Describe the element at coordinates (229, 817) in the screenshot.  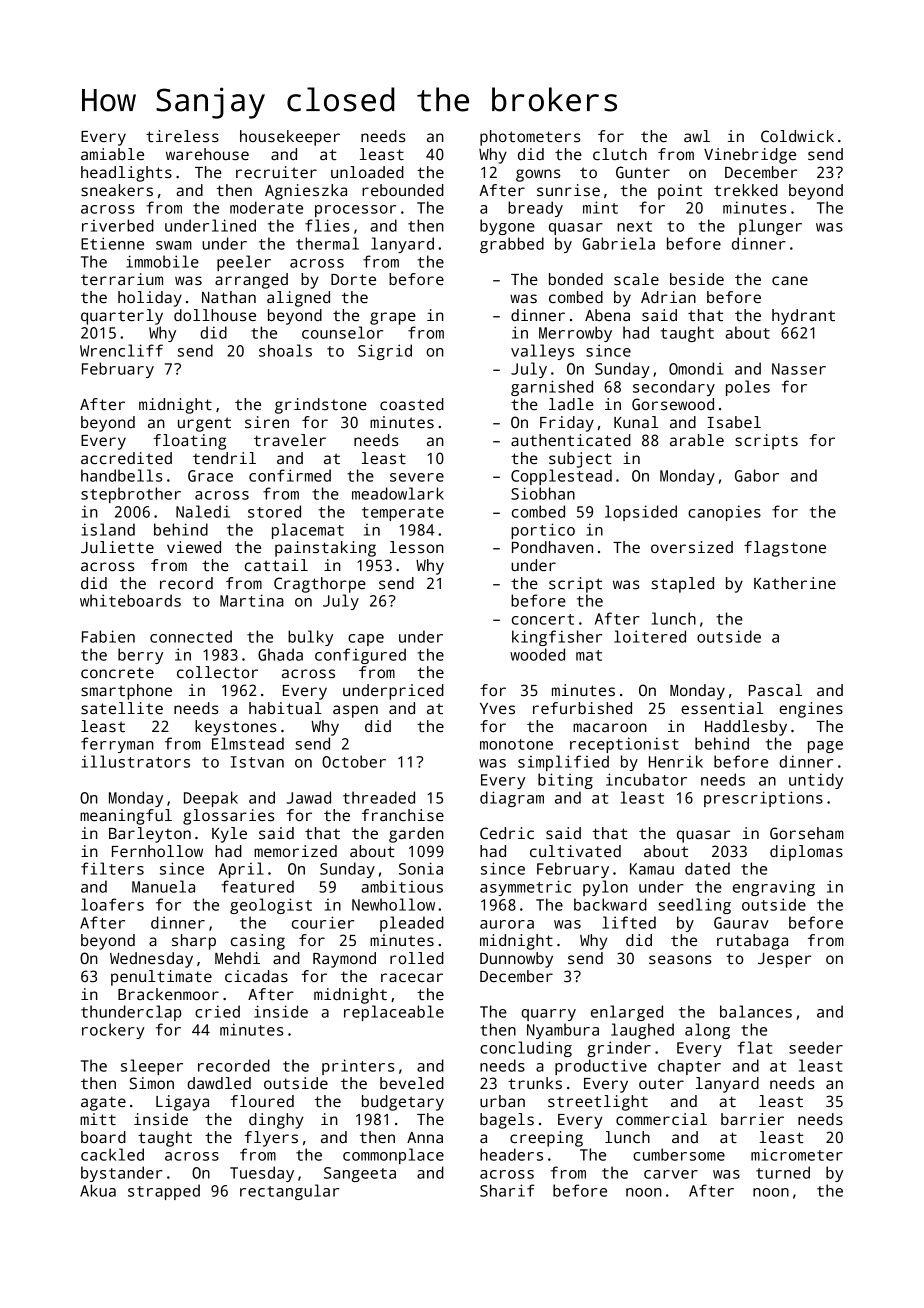
I see `glossaries` at that location.
